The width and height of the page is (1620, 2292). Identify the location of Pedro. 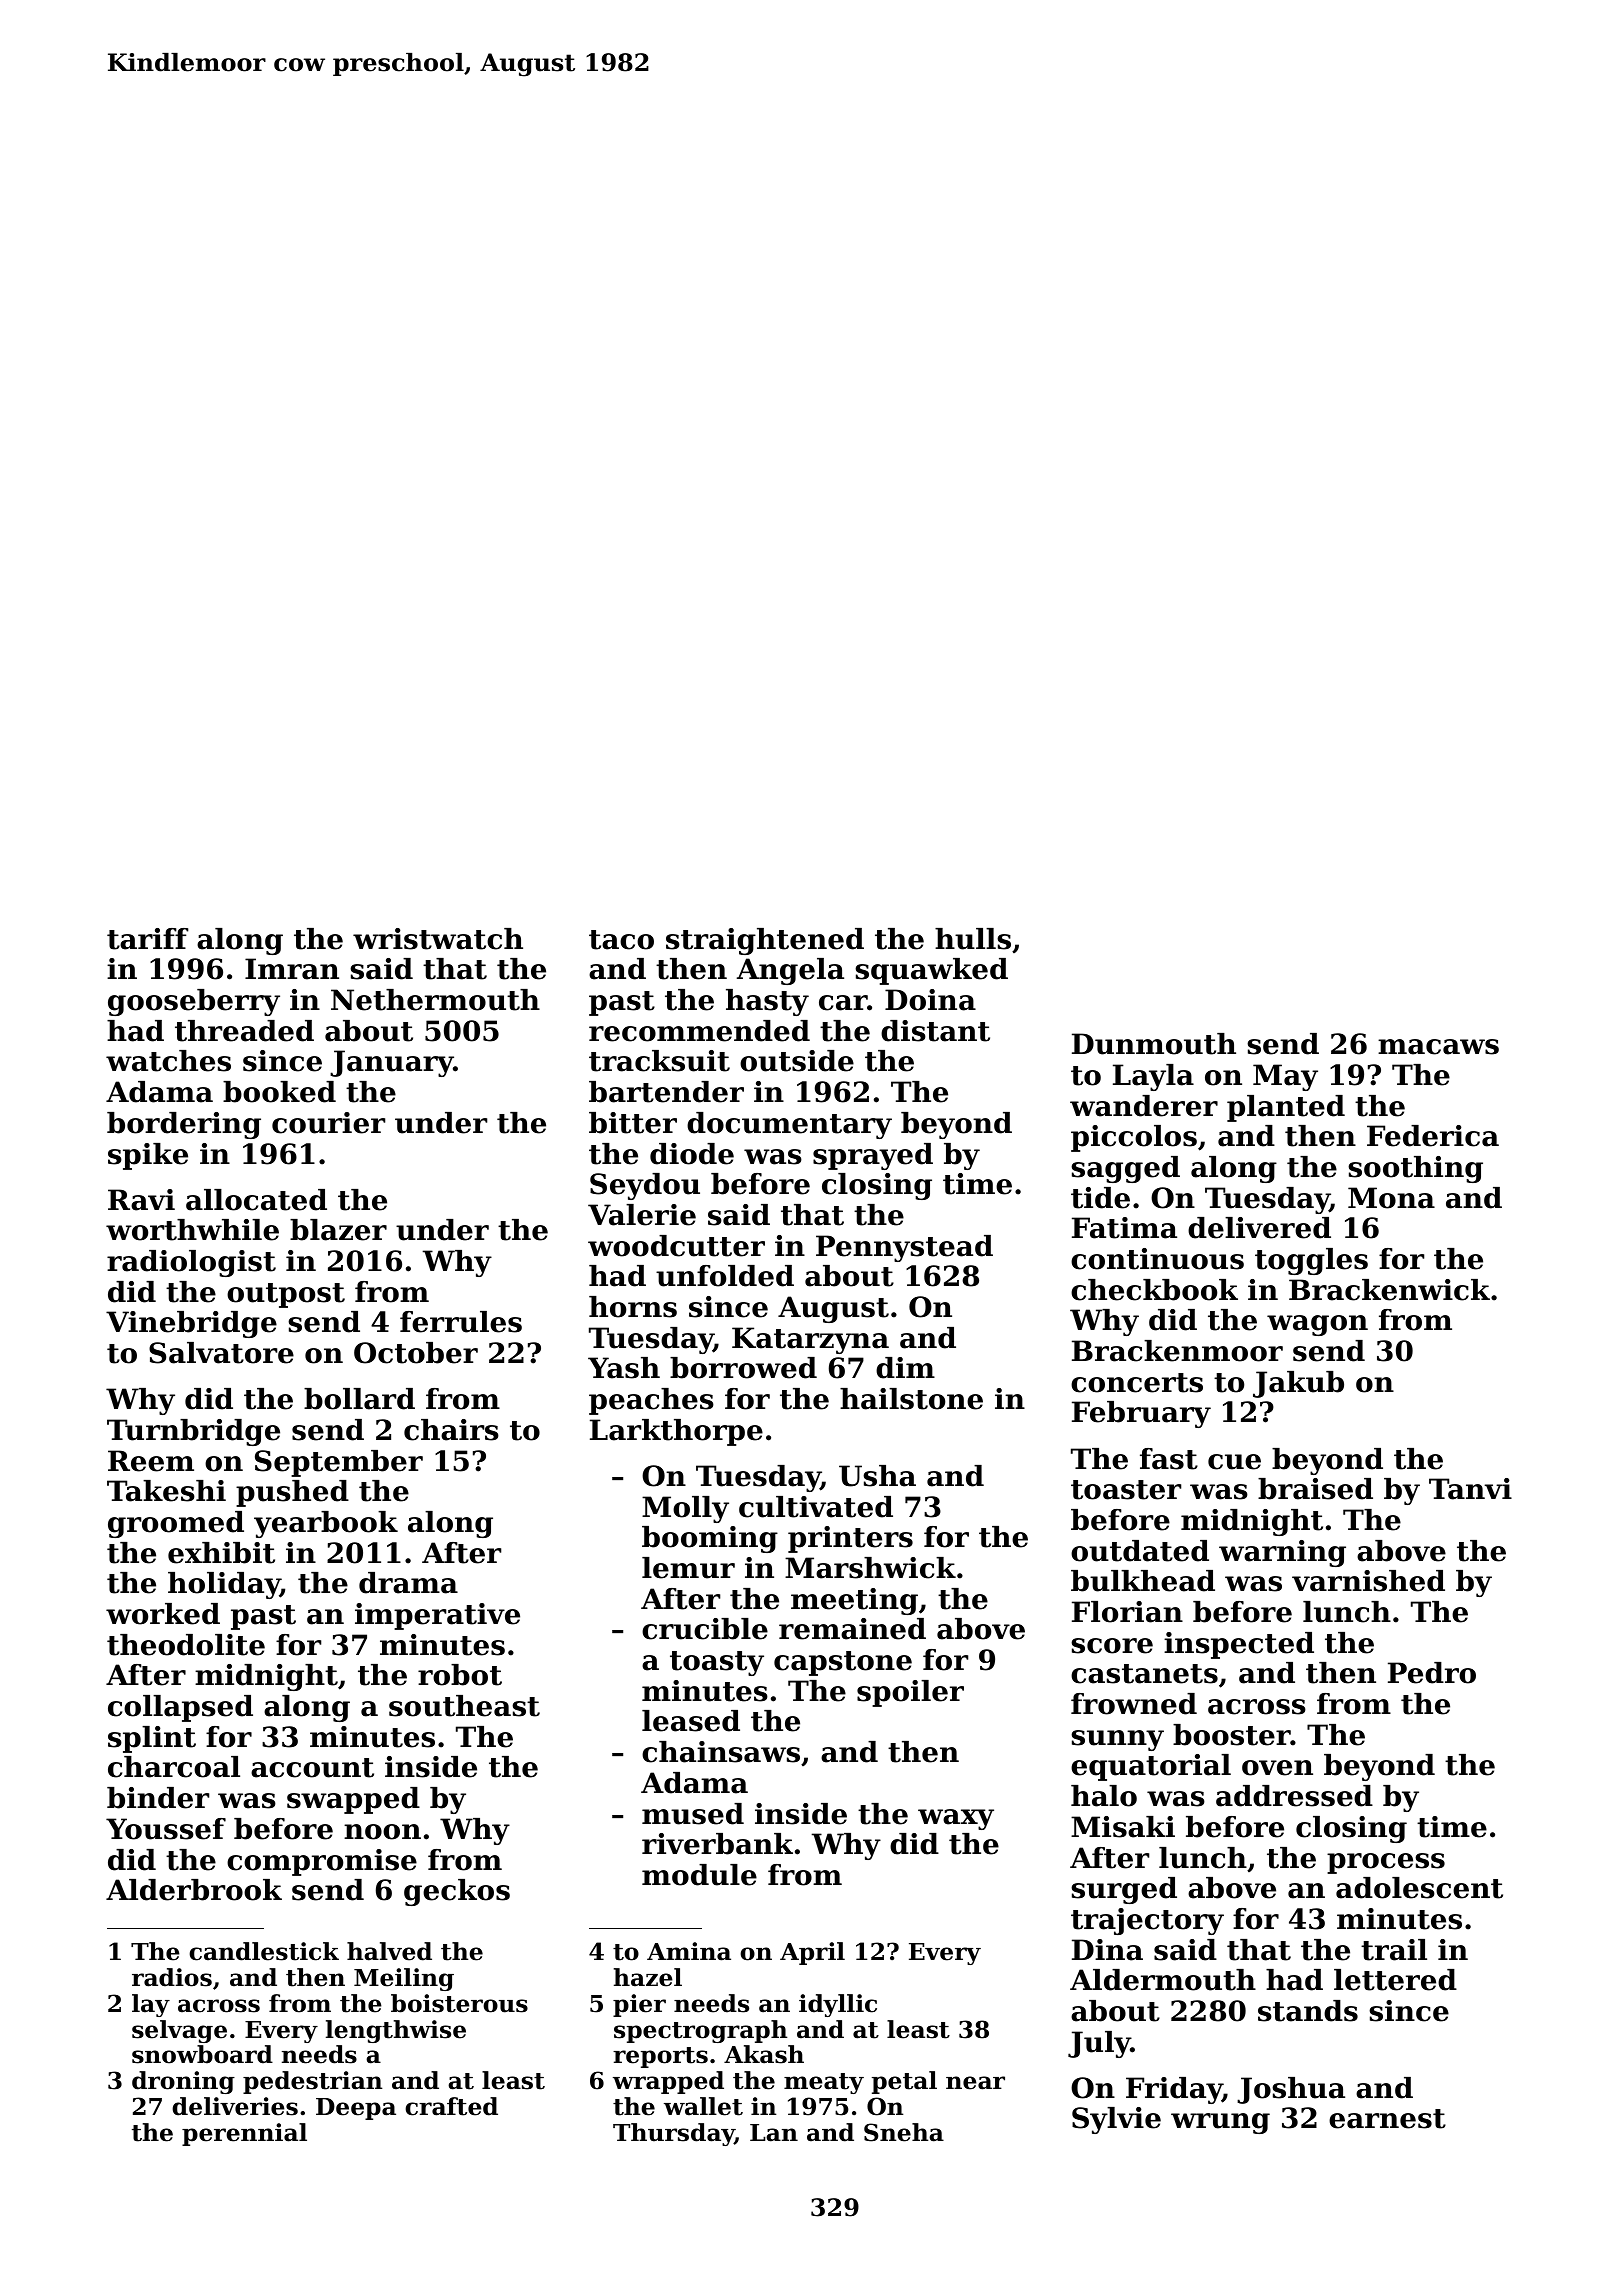
(1432, 1673).
